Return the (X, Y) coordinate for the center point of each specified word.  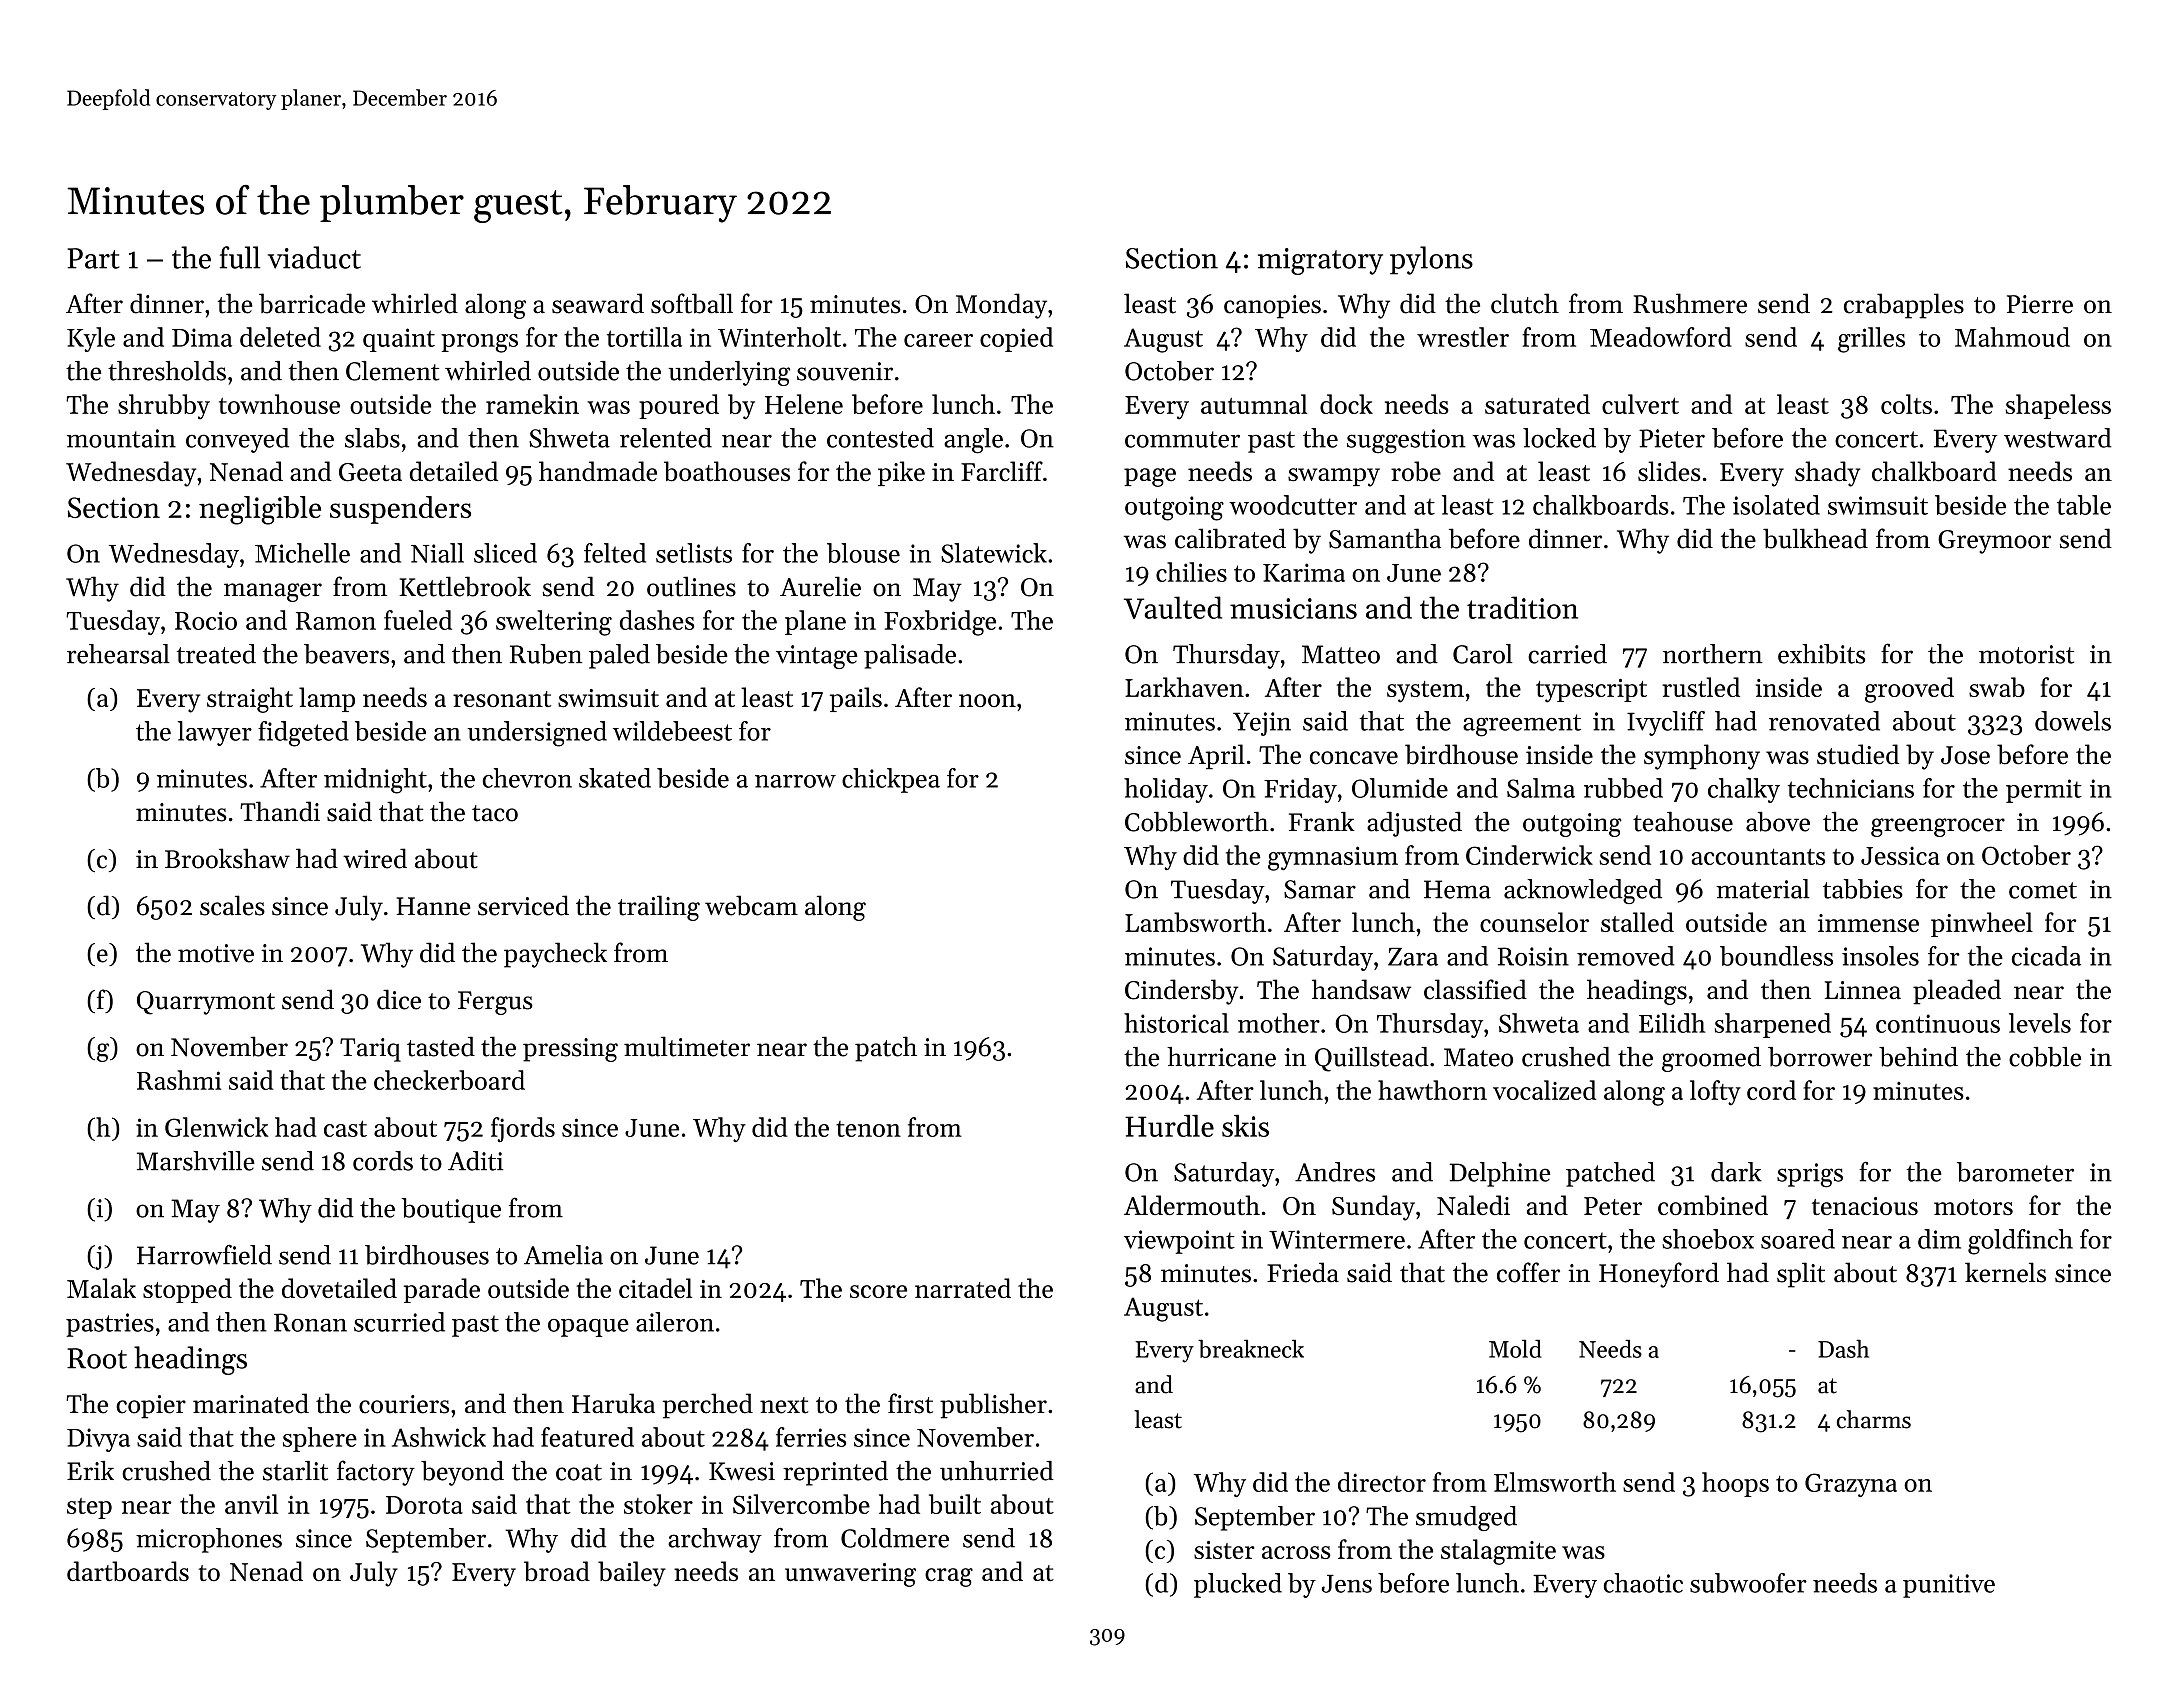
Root (97, 1358)
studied (1858, 754)
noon (987, 700)
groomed (1711, 1059)
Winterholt (779, 337)
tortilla (644, 337)
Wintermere (1337, 1239)
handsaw (1361, 989)
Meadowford (1661, 337)
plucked (1238, 1585)
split (1801, 1275)
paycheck (555, 955)
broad (557, 1571)
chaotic (1643, 1583)
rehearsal (118, 654)
